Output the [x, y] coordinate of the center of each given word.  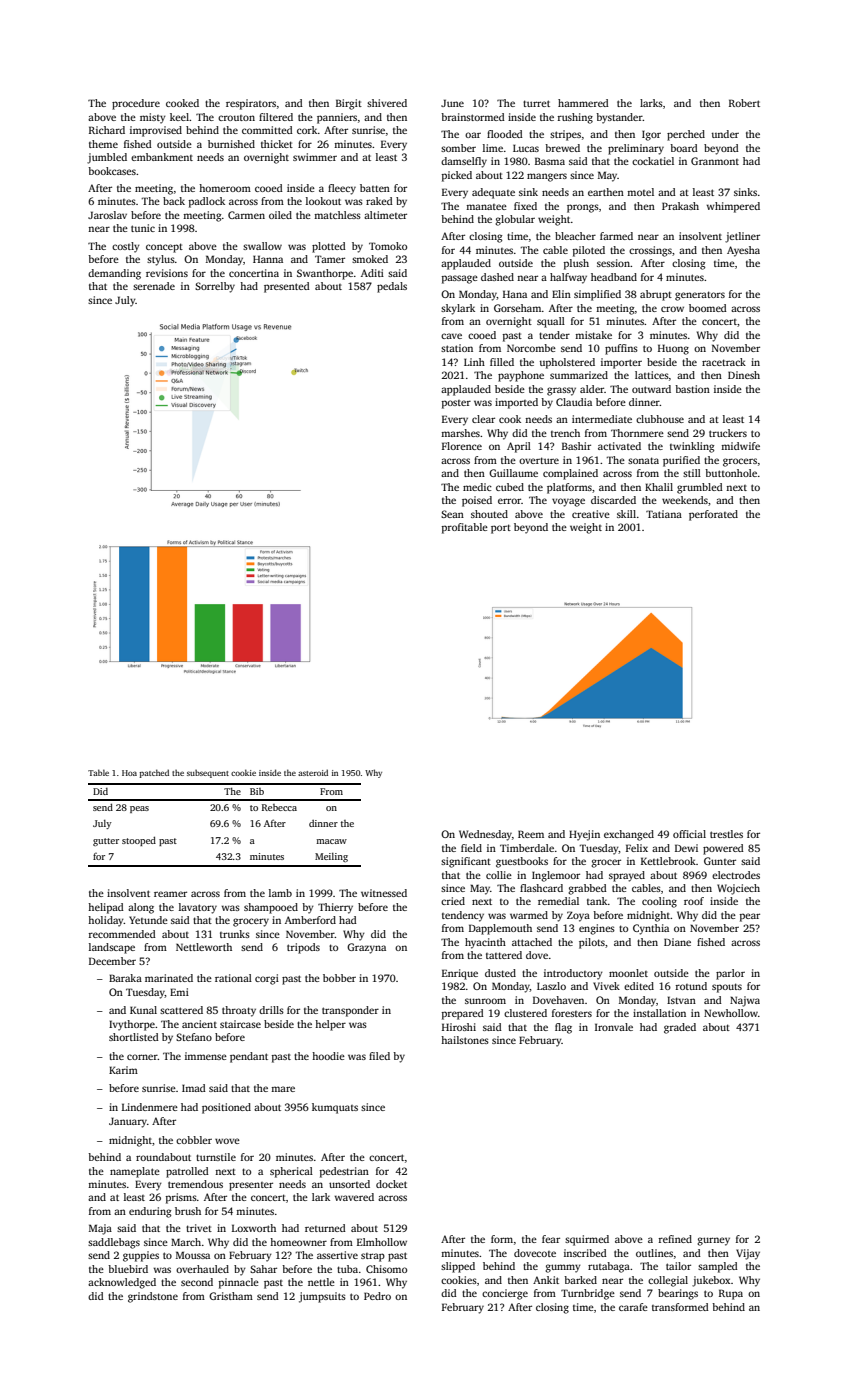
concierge [505, 1294]
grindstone [153, 1297]
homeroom [225, 188]
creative [591, 514]
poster [456, 404]
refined [675, 1239]
